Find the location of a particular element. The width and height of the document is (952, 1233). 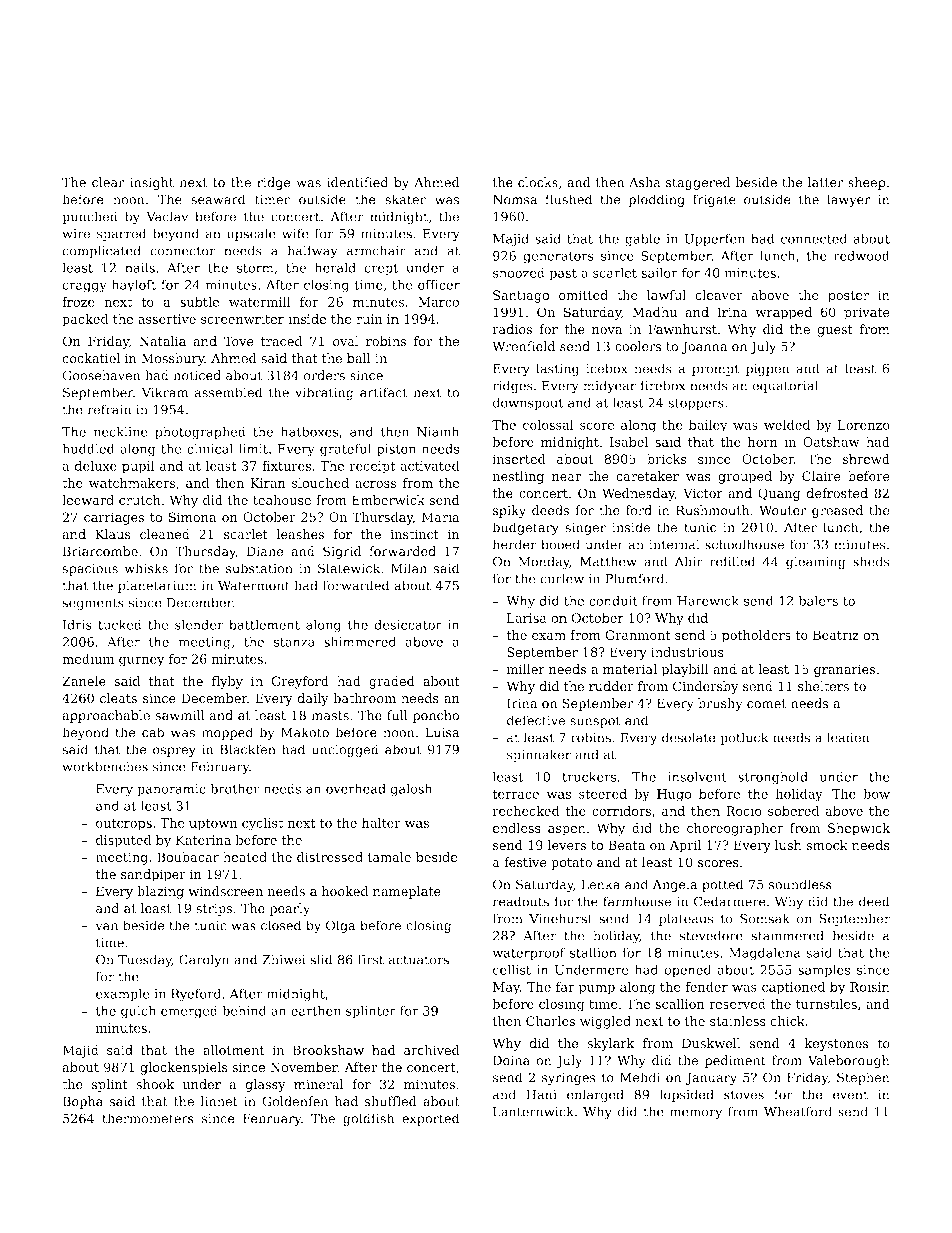

midyear is located at coordinates (610, 387).
